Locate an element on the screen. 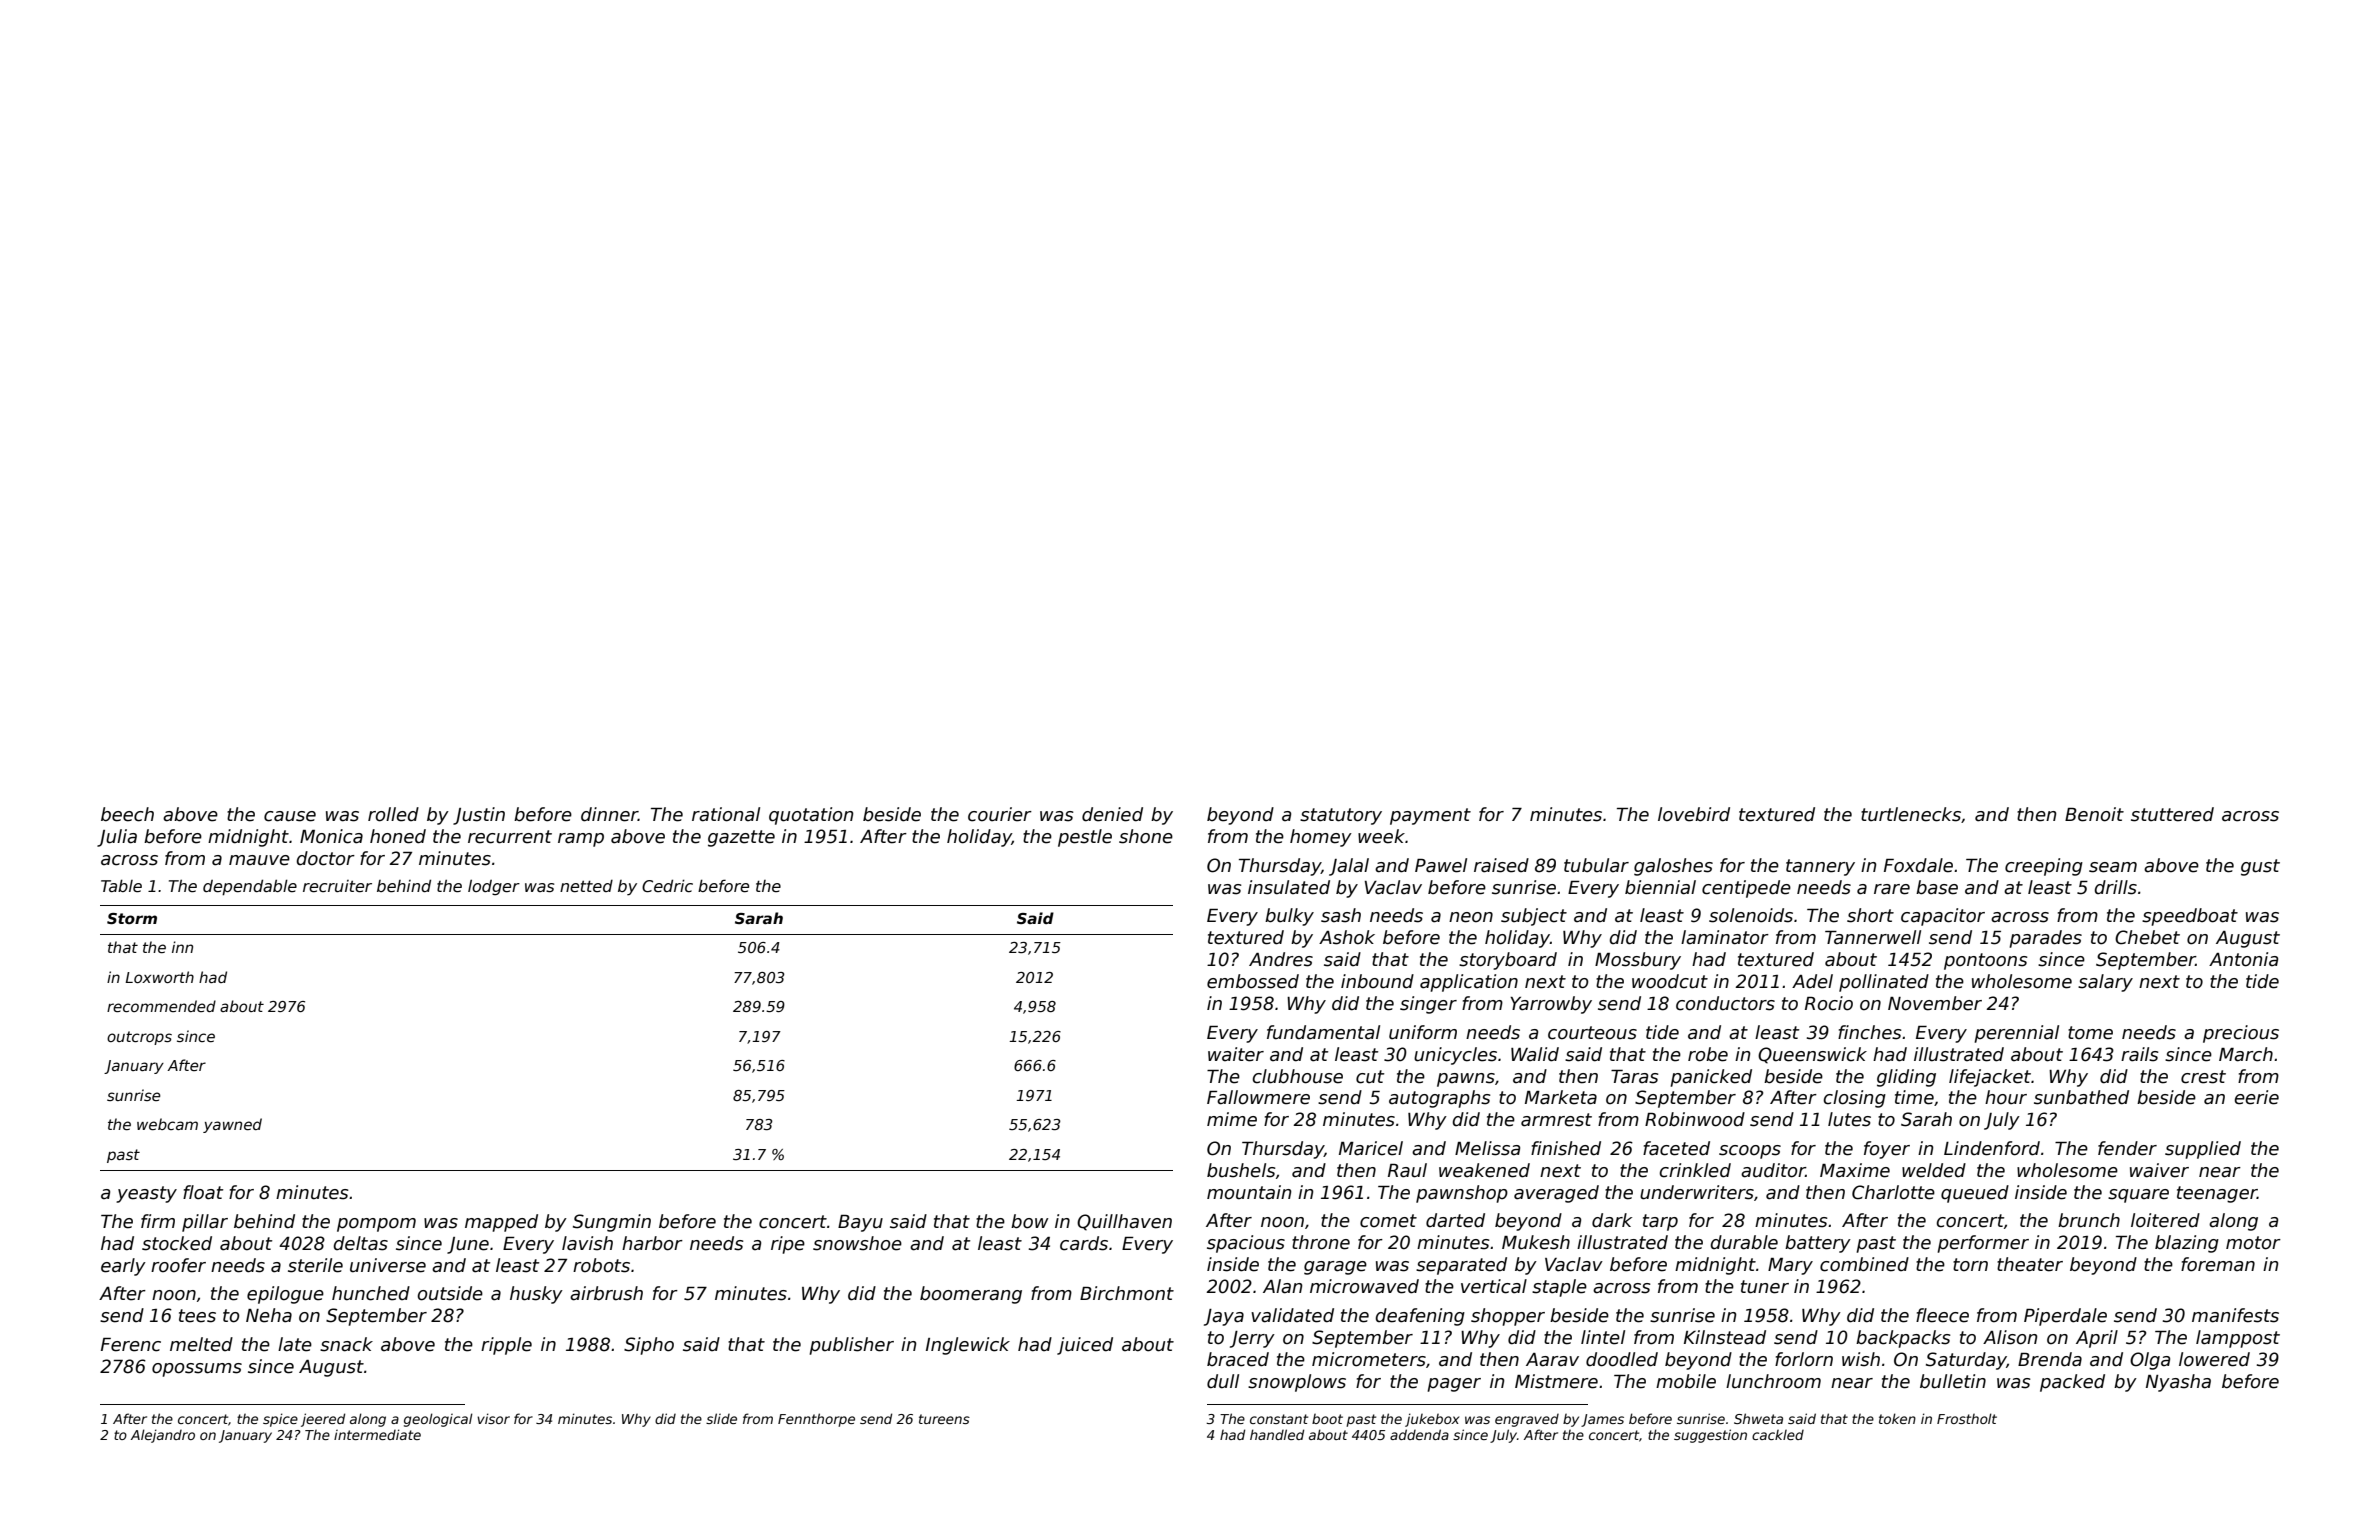 This screenshot has width=2380, height=1540. courier is located at coordinates (1000, 814).
